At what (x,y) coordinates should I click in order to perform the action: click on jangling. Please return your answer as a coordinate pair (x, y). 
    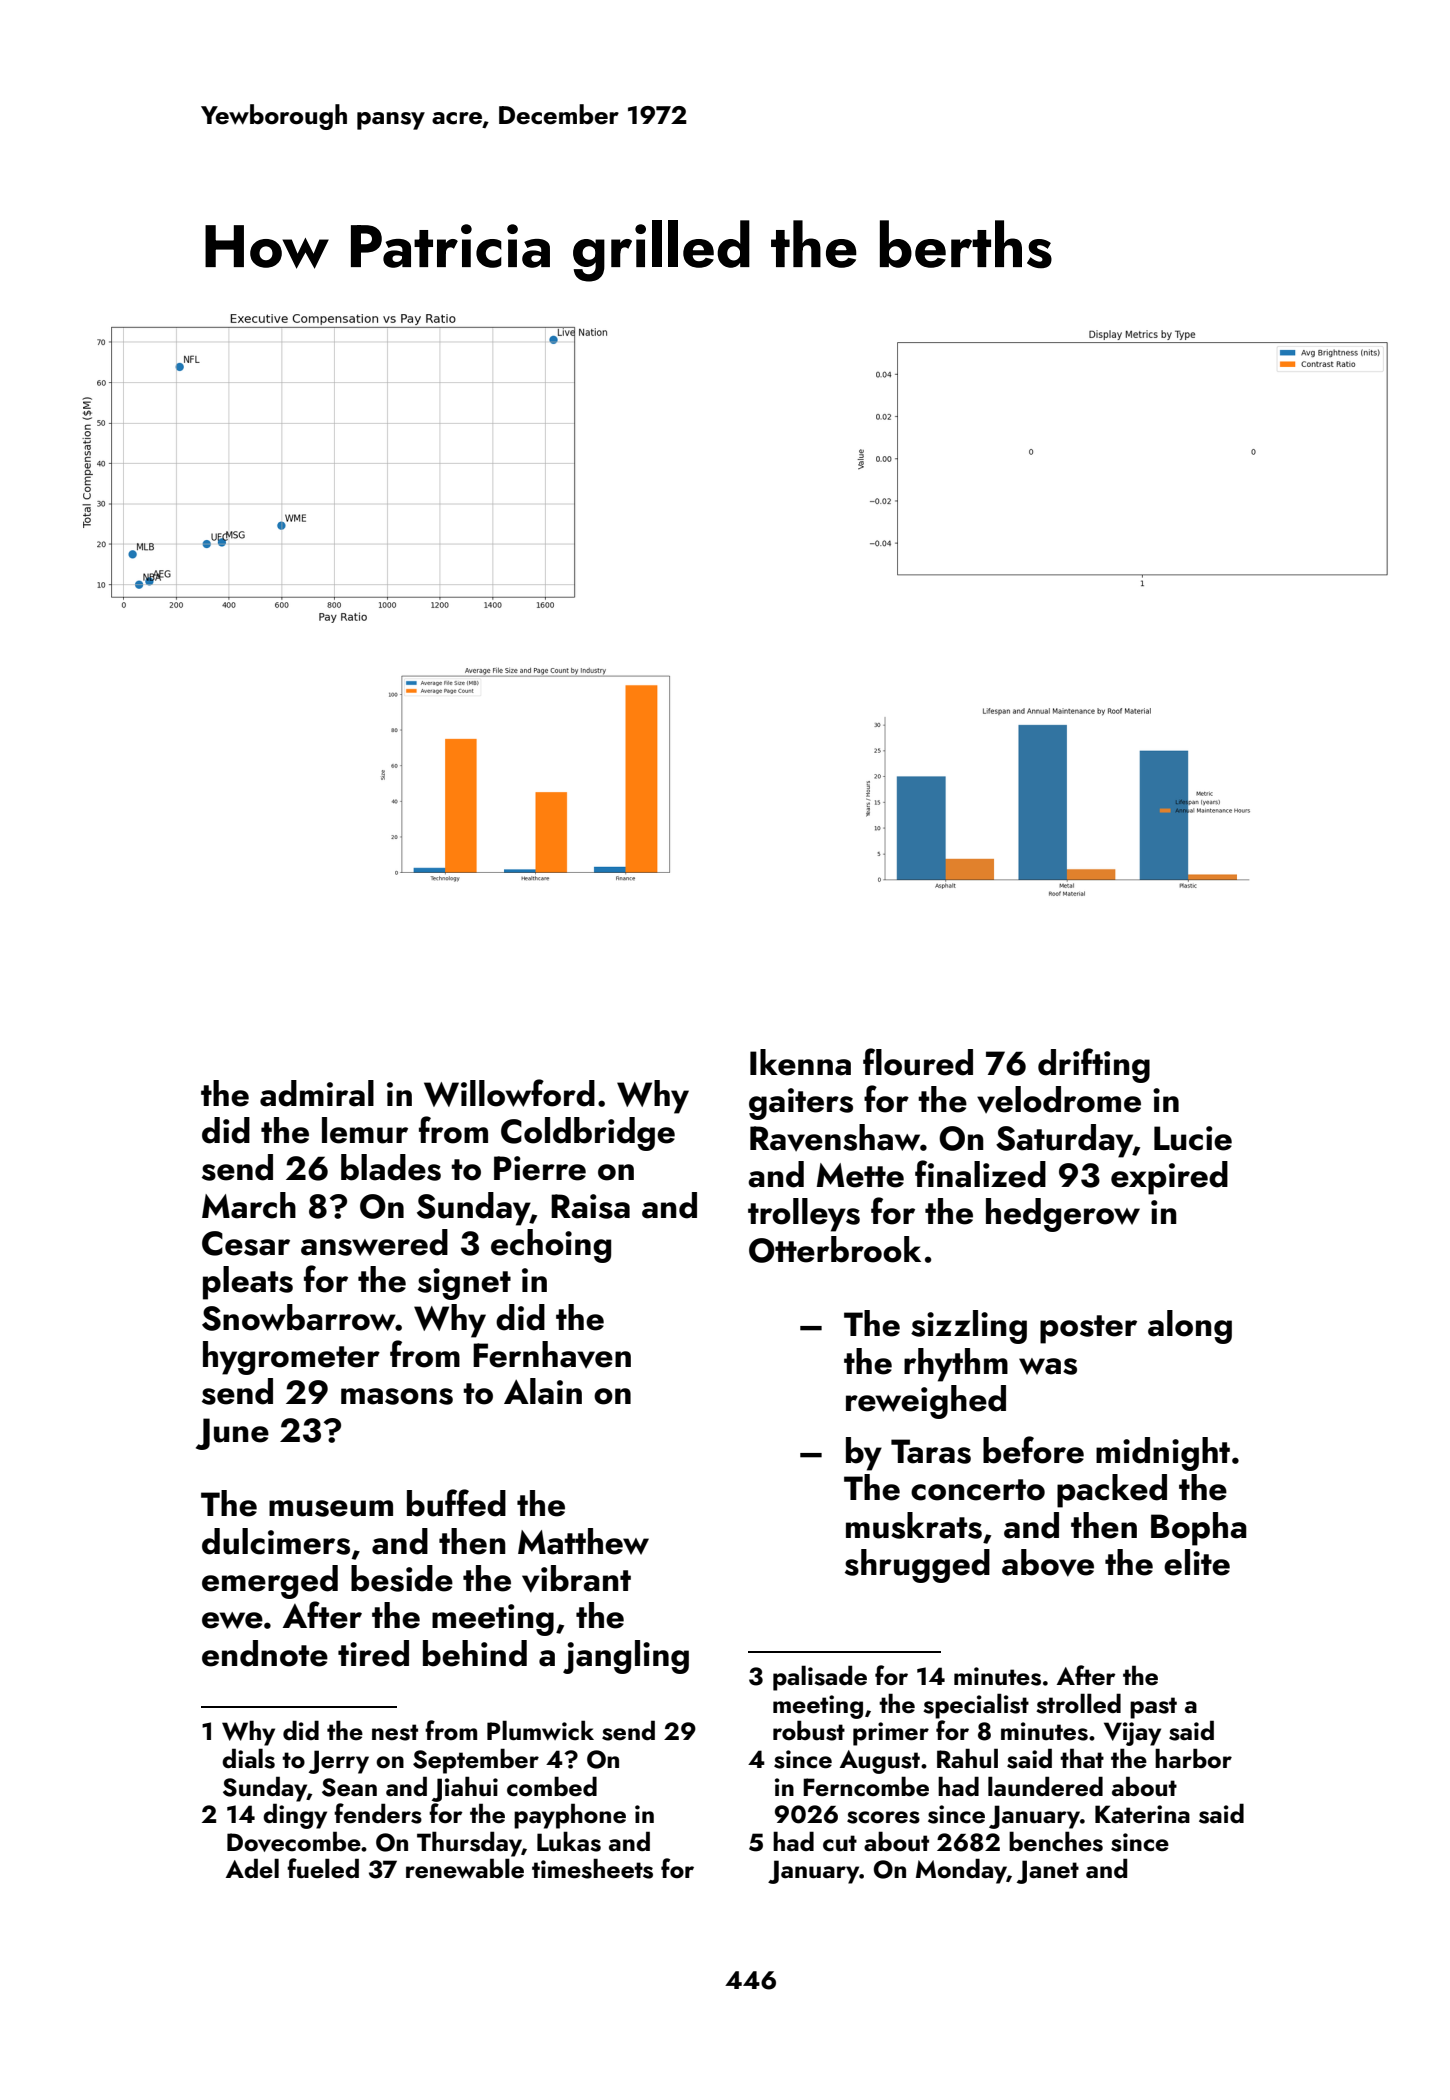
    Looking at the image, I should click on (626, 1657).
